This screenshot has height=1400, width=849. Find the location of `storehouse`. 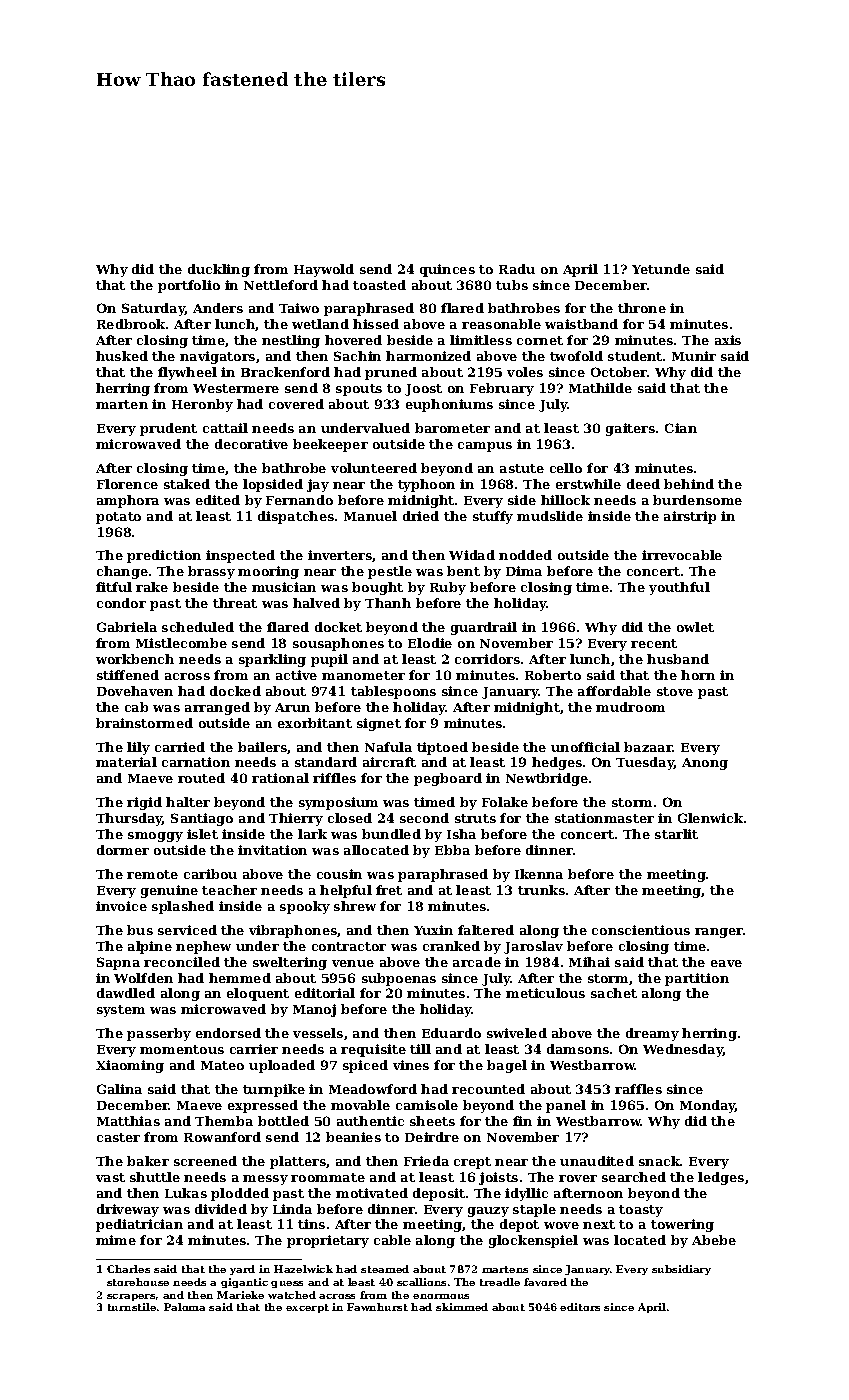

storehouse is located at coordinates (138, 1282).
